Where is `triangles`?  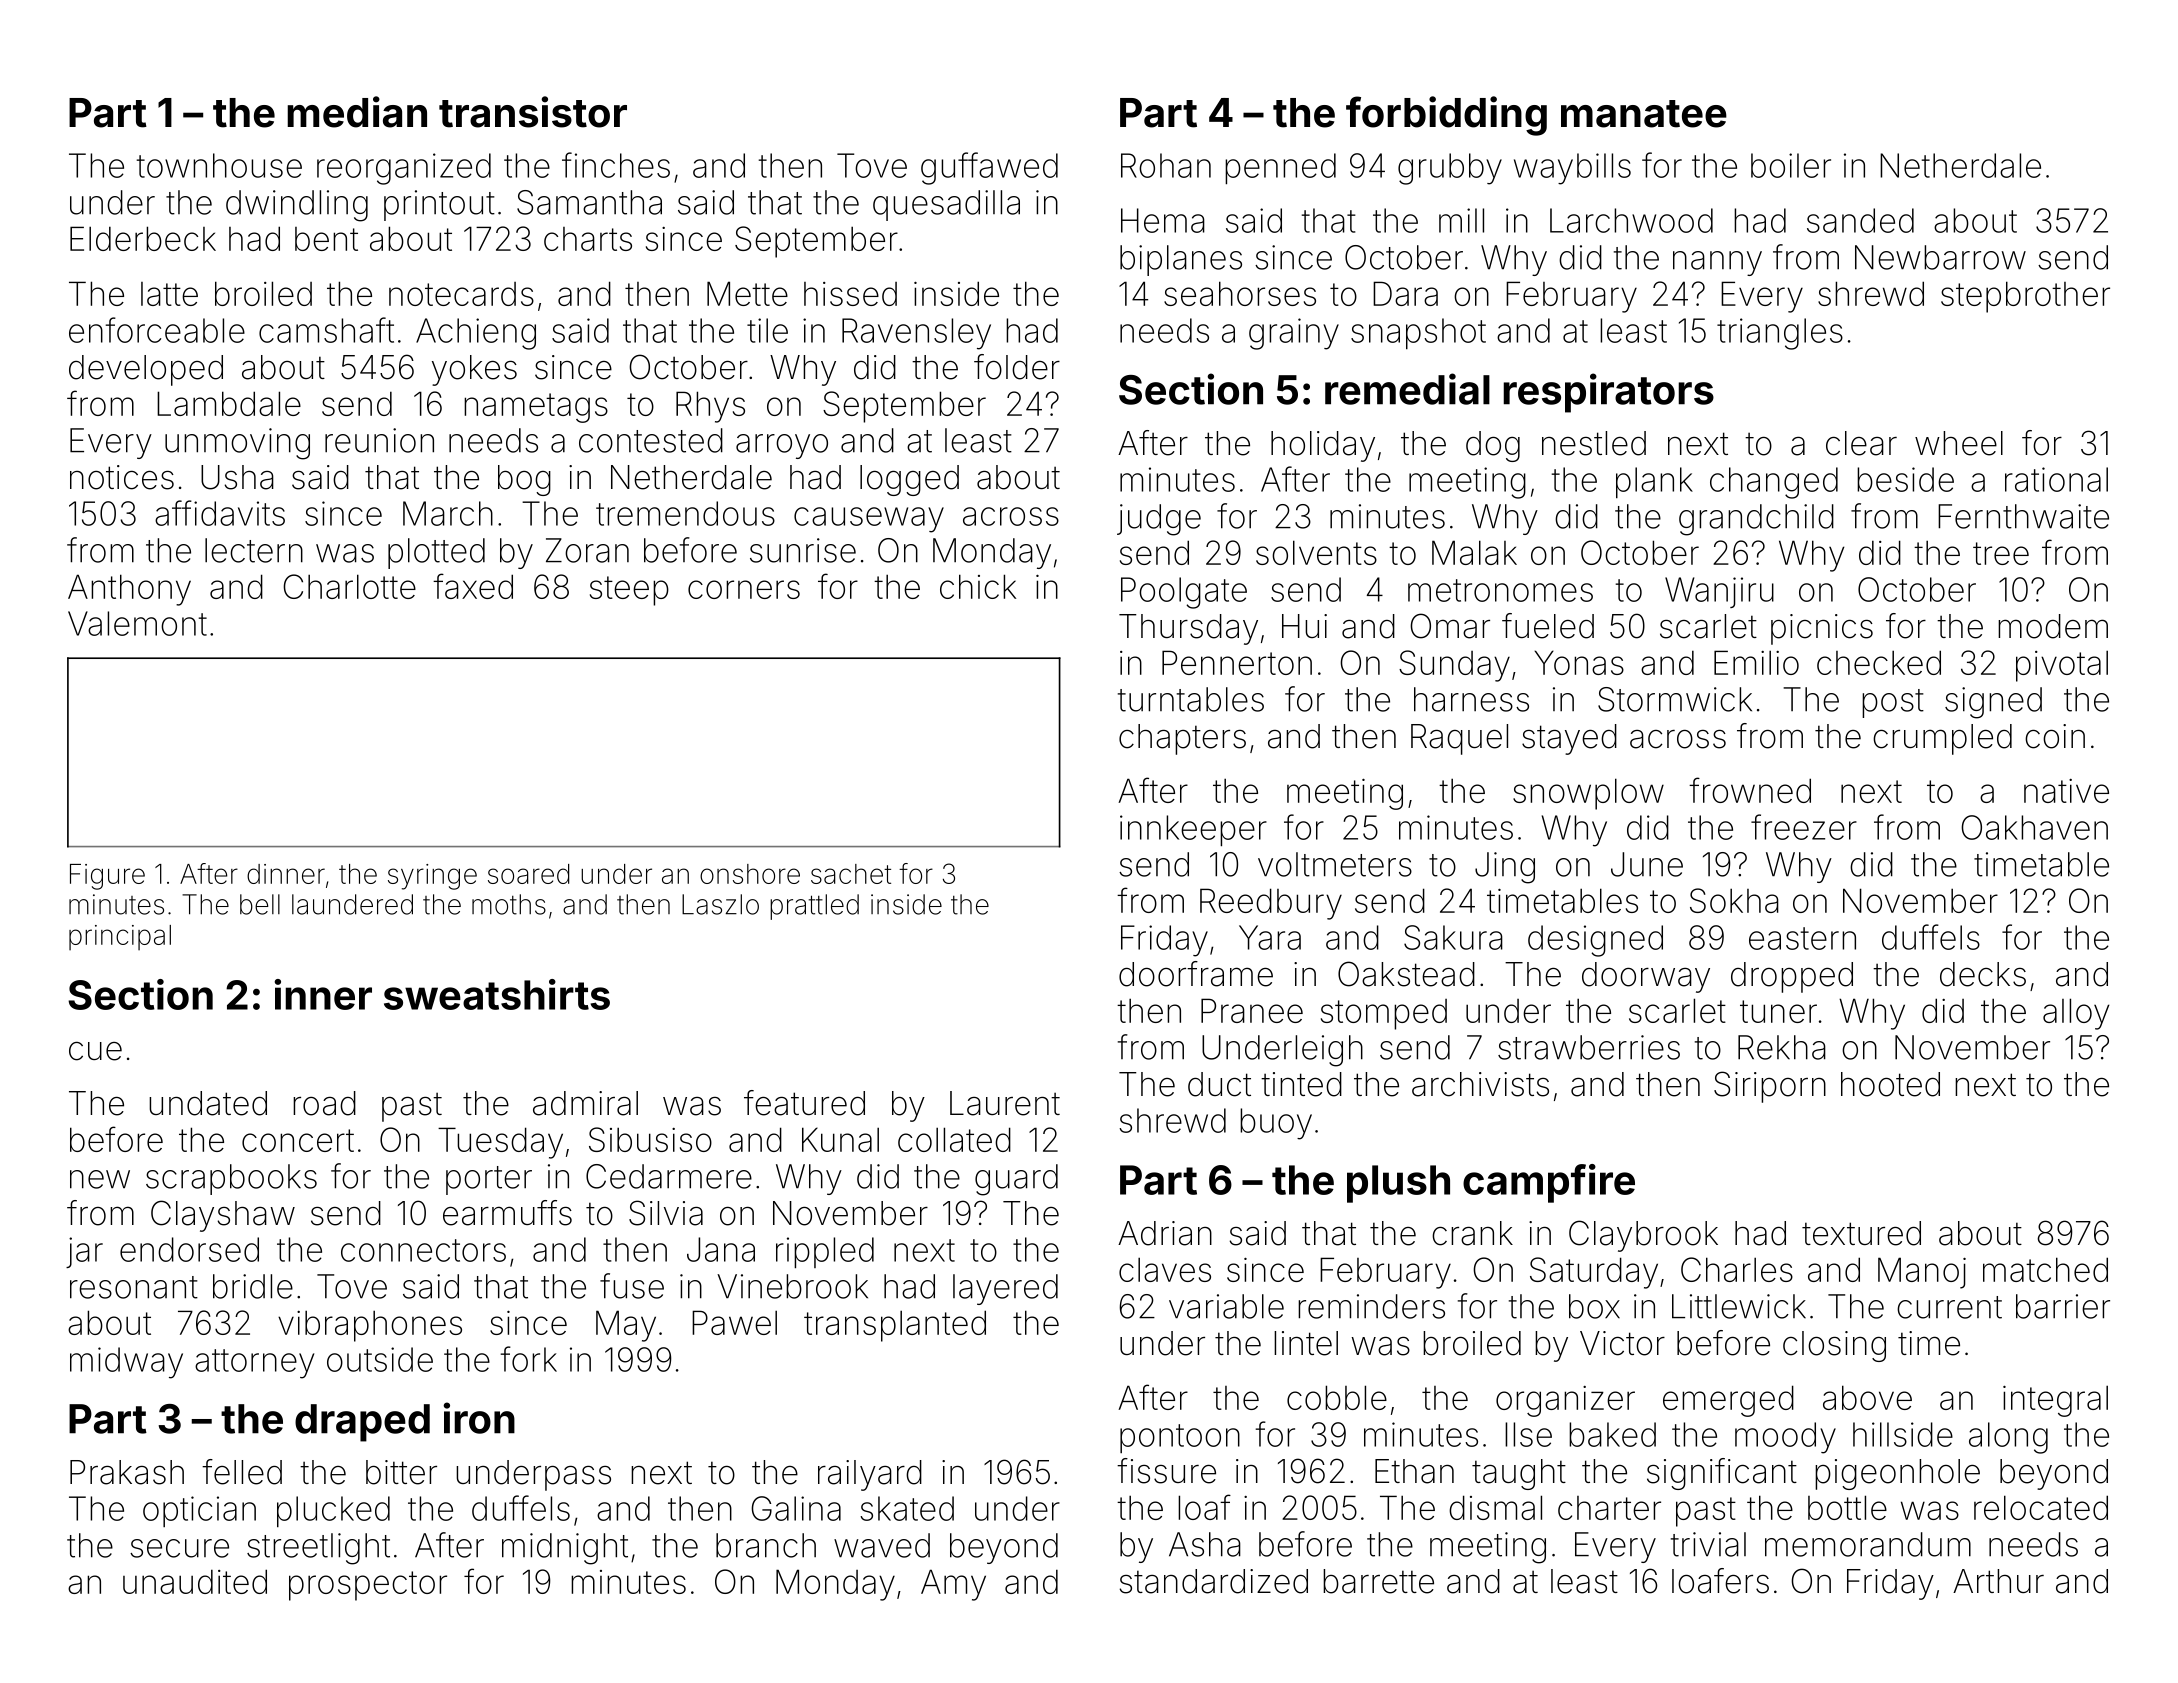
triangles is located at coordinates (1780, 334).
